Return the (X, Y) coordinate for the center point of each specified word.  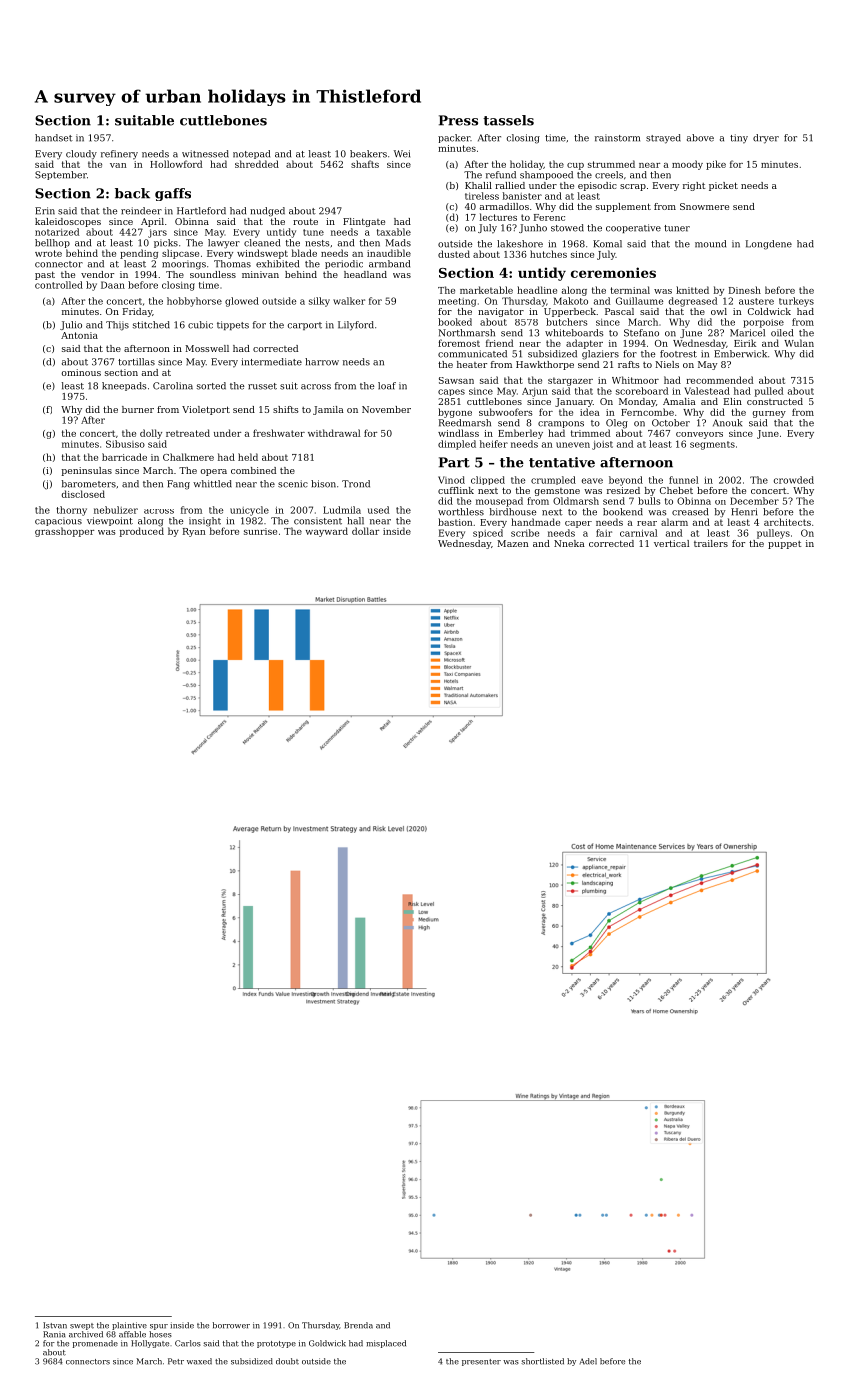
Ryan (194, 532)
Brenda (358, 1325)
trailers (711, 543)
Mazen (512, 543)
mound (710, 244)
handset (54, 138)
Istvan (55, 1325)
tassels (508, 120)
